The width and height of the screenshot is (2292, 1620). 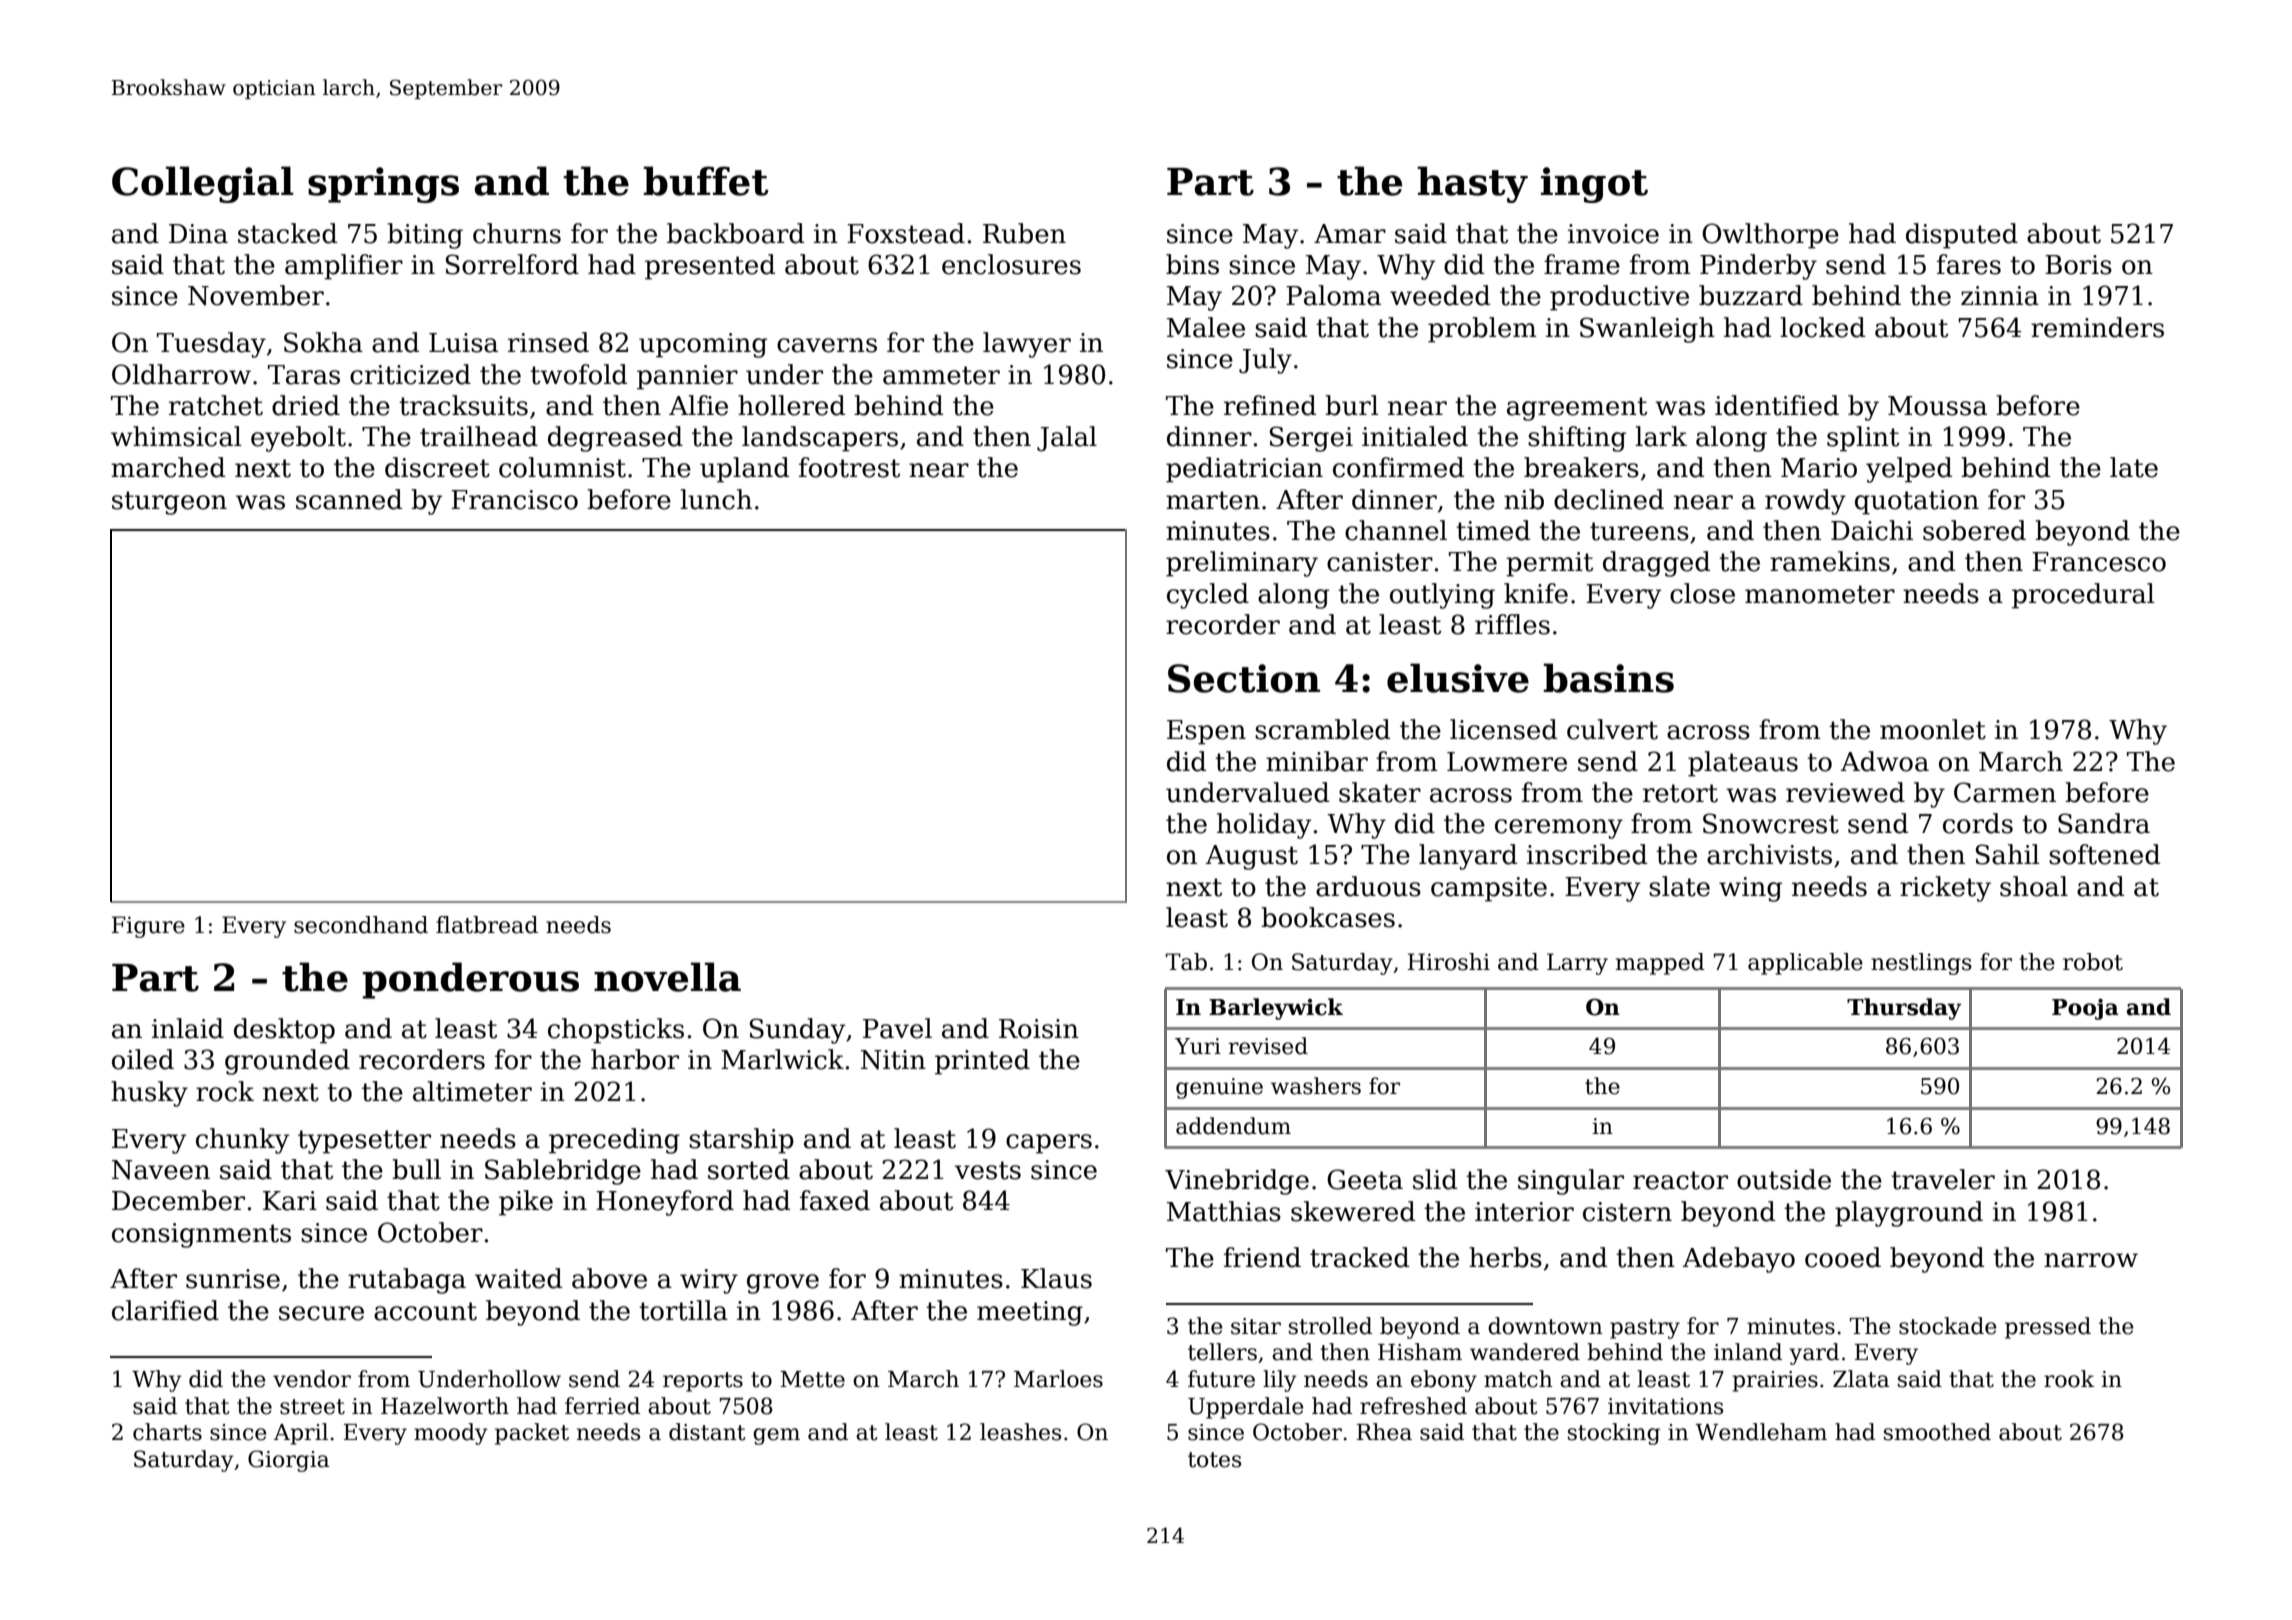 What do you see at coordinates (982, 1062) in the screenshot?
I see `printed` at bounding box center [982, 1062].
